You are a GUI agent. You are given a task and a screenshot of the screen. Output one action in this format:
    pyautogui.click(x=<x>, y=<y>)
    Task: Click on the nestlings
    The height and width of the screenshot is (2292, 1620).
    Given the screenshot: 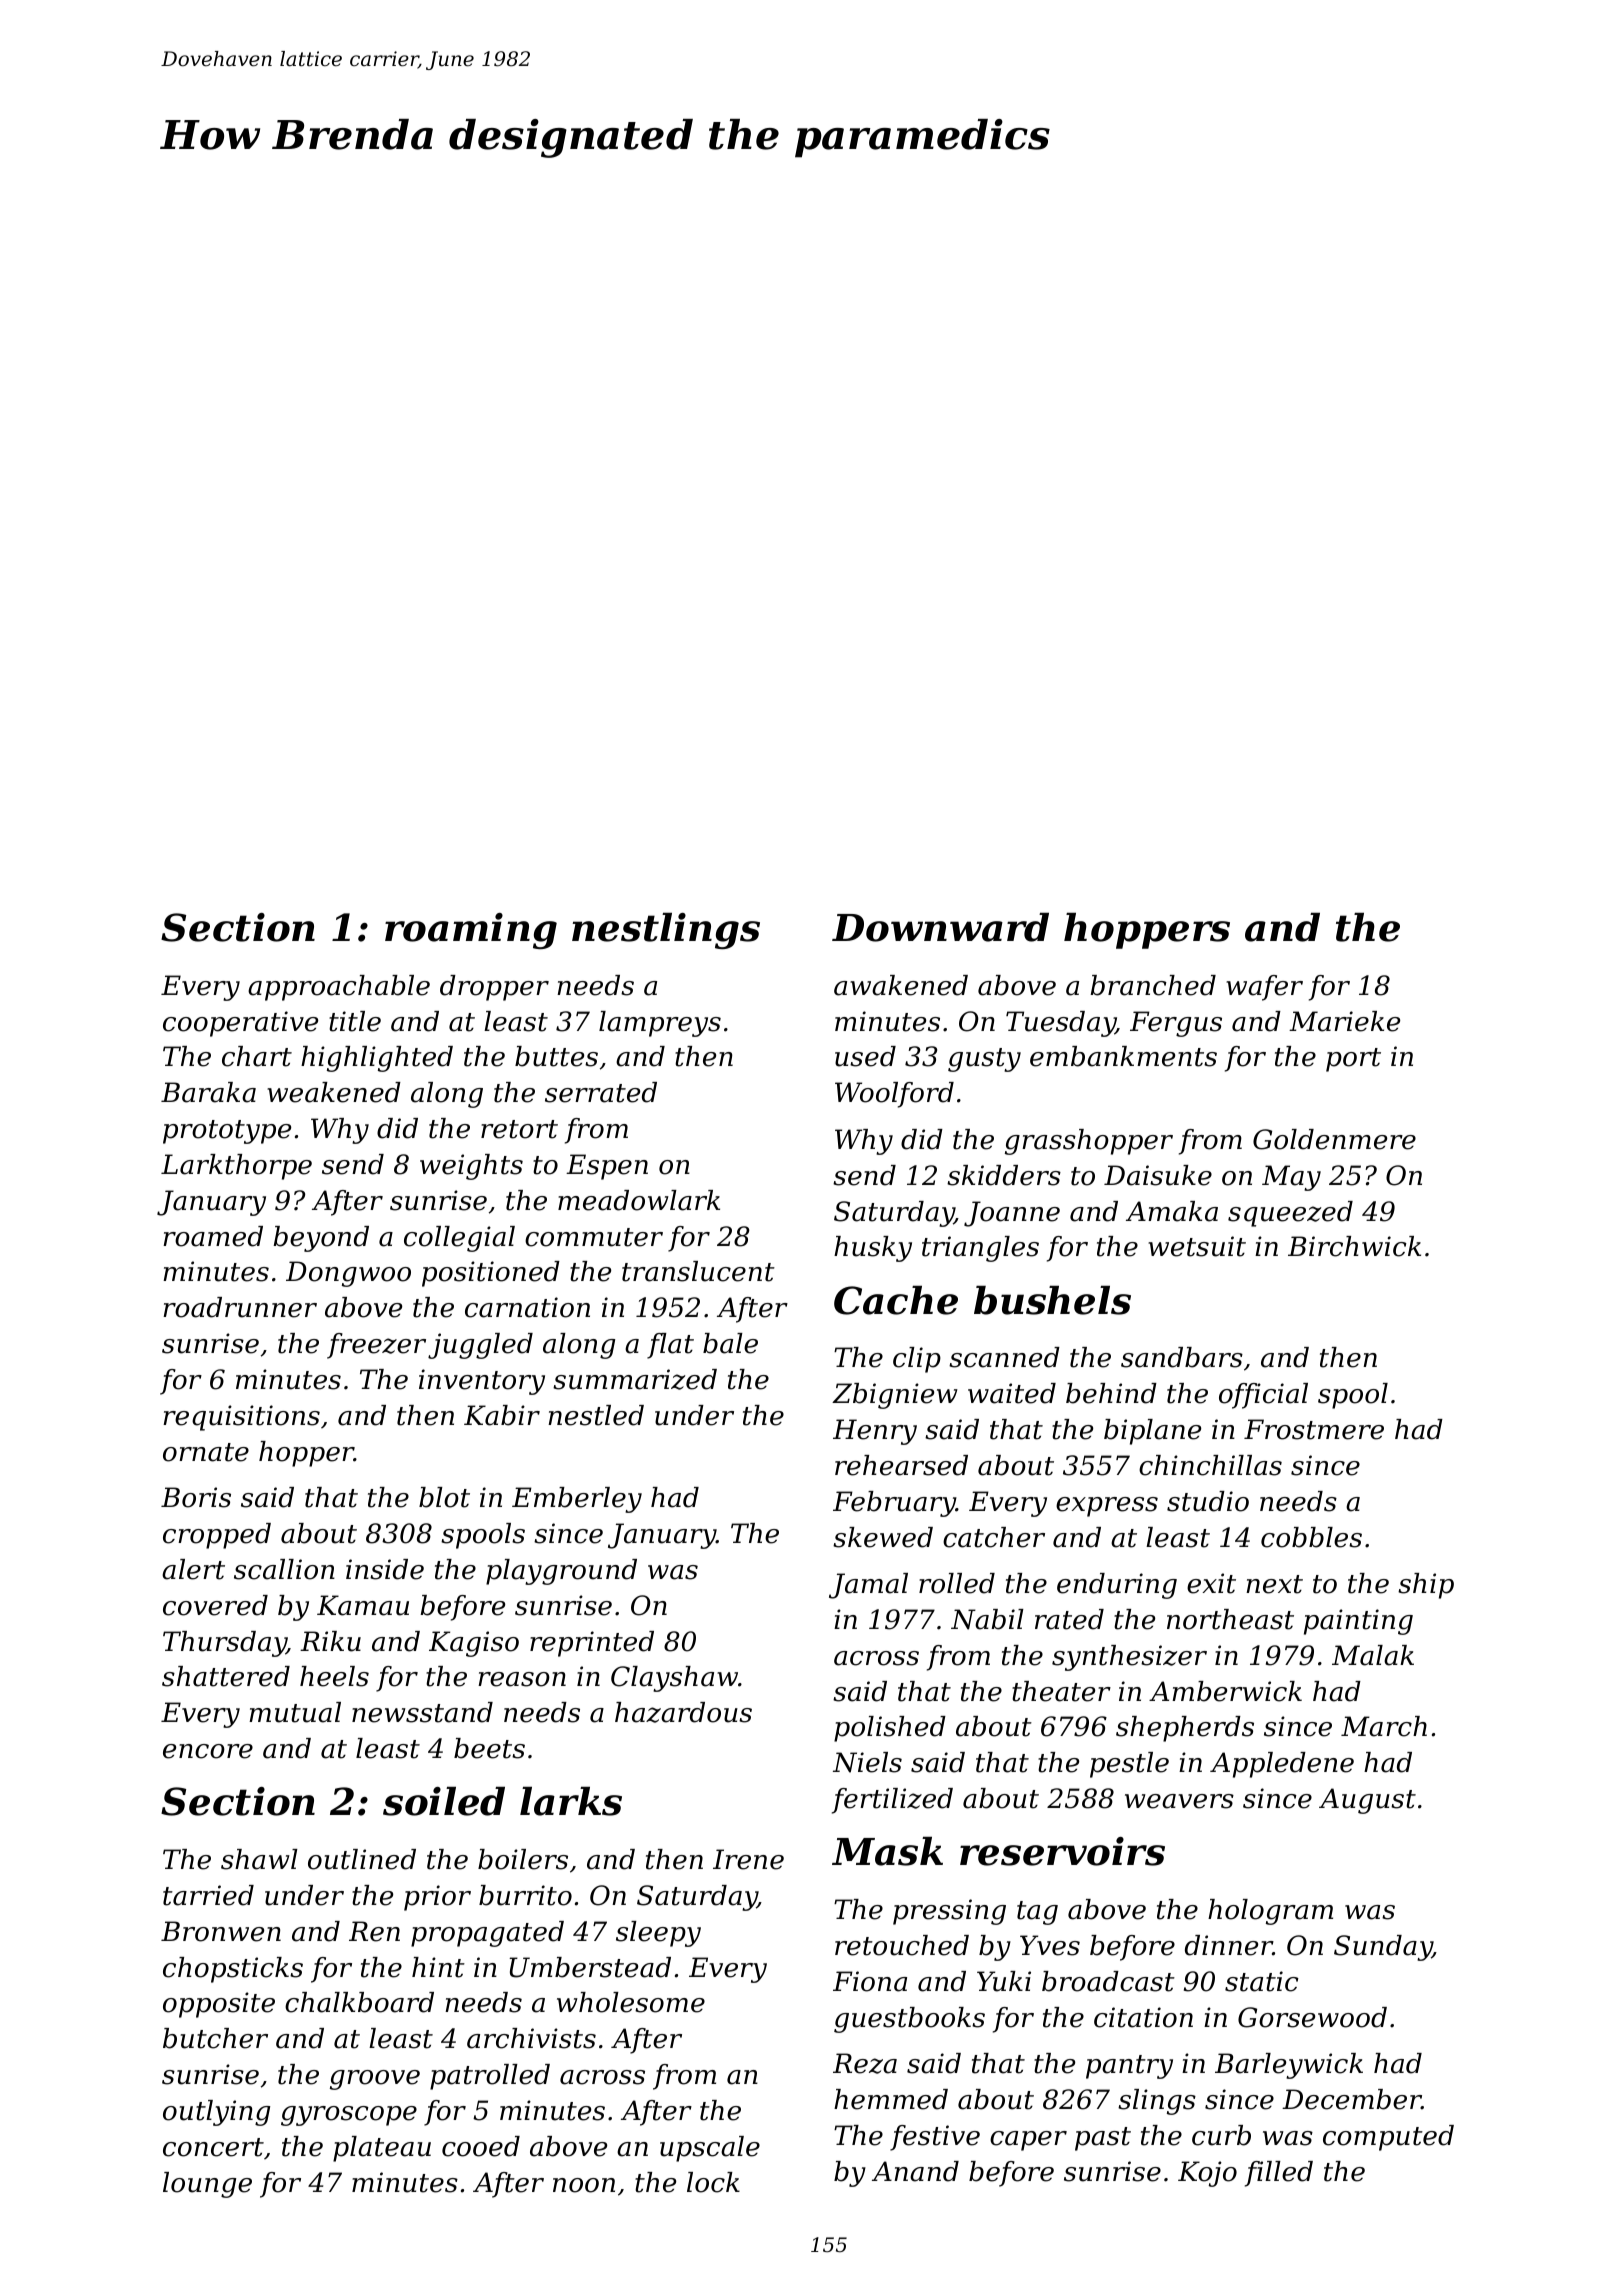 What is the action you would take?
    pyautogui.click(x=666, y=931)
